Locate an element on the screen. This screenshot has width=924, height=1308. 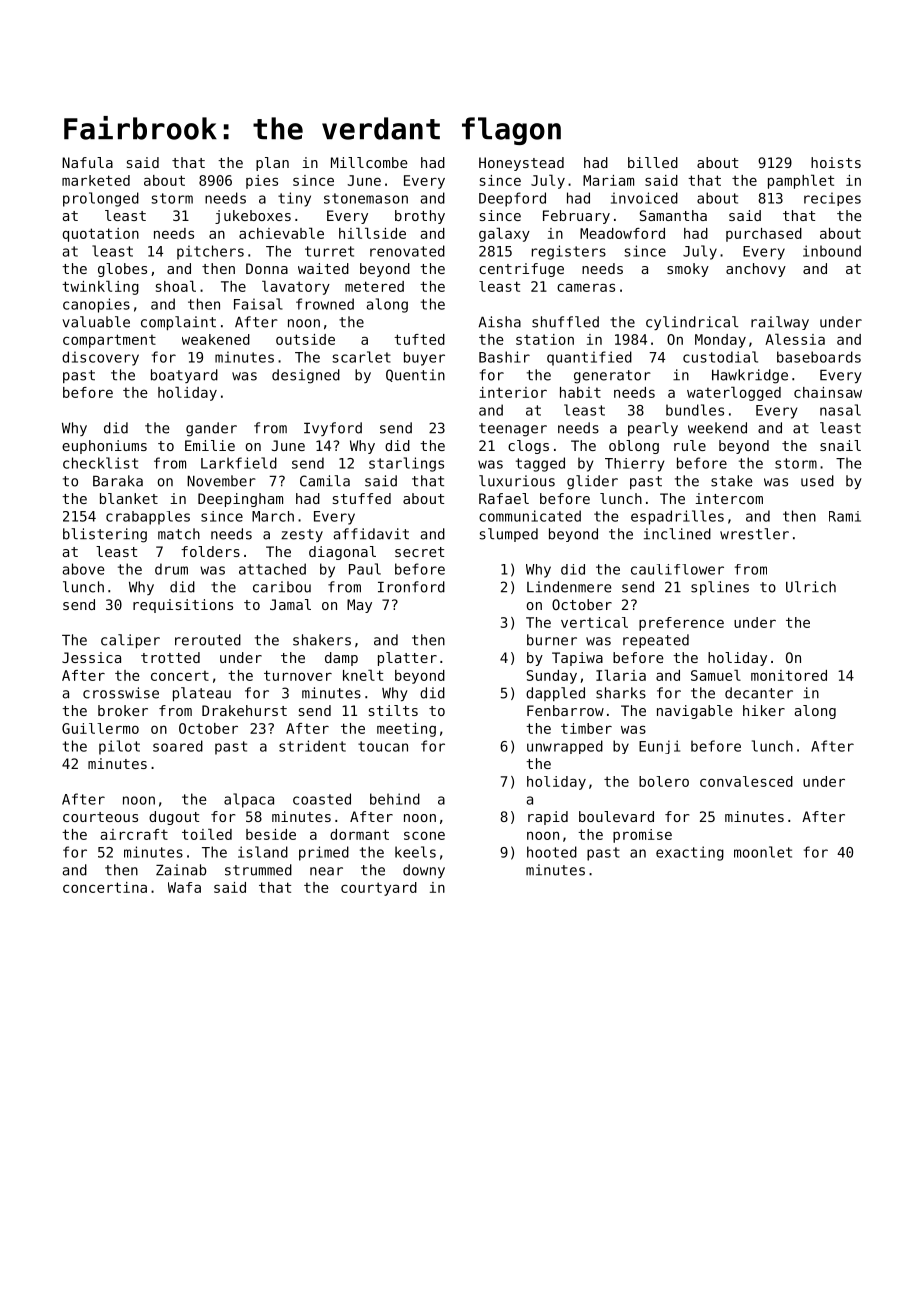
toucan is located at coordinates (383, 746).
